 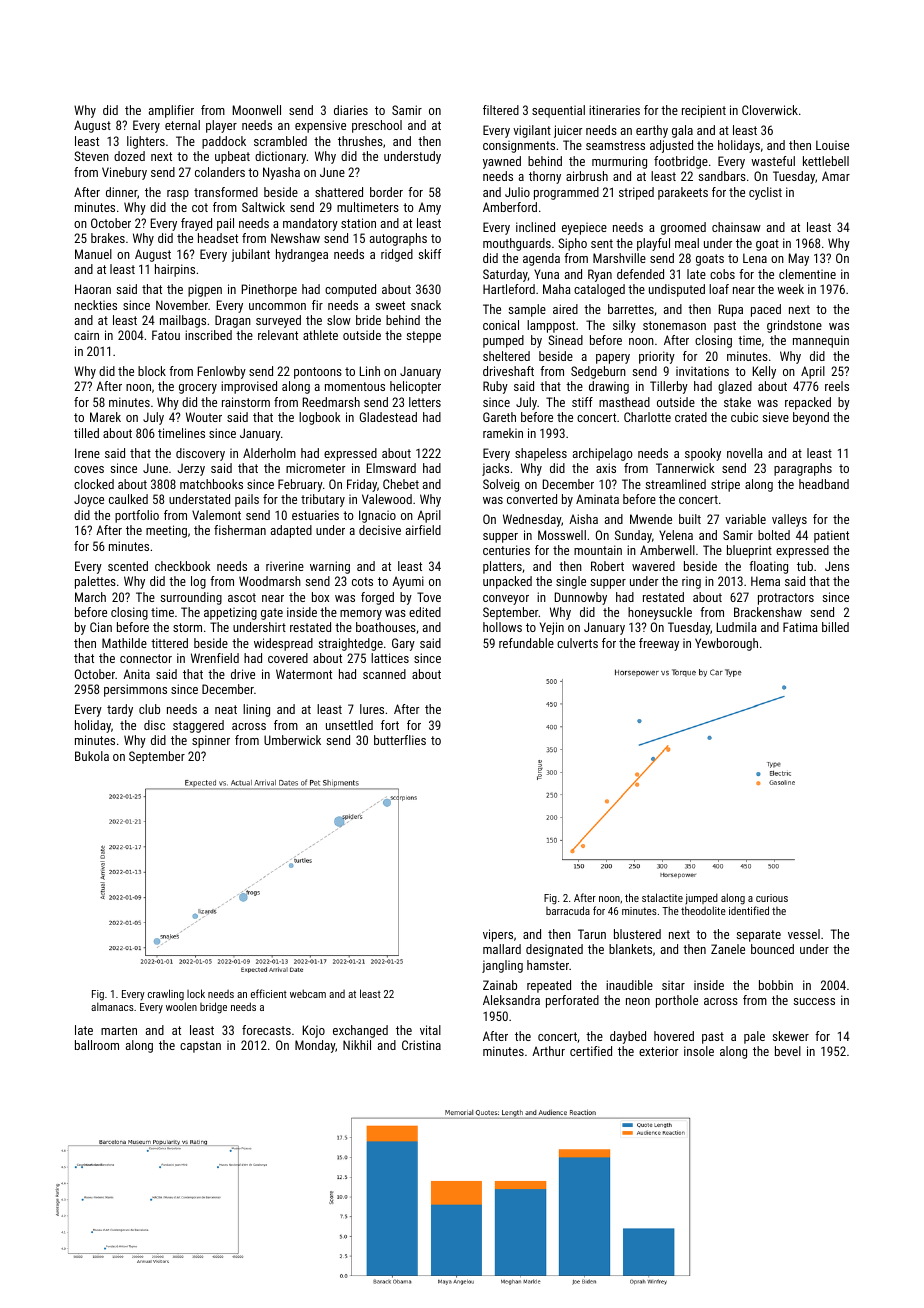 What do you see at coordinates (772, 898) in the screenshot?
I see `curious` at bounding box center [772, 898].
